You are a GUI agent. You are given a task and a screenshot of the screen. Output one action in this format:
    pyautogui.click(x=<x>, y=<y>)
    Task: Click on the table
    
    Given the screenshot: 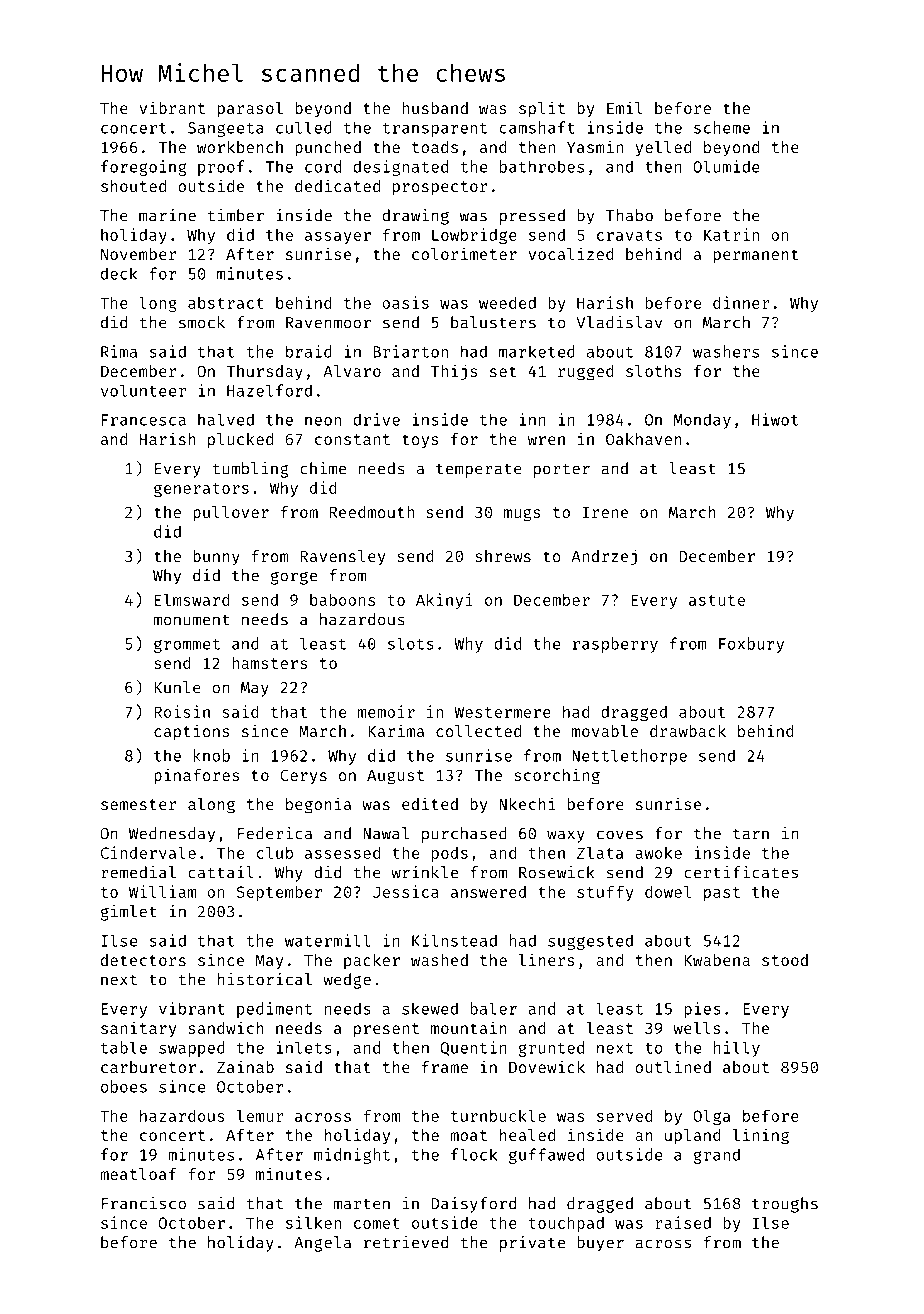 What is the action you would take?
    pyautogui.click(x=124, y=1047)
